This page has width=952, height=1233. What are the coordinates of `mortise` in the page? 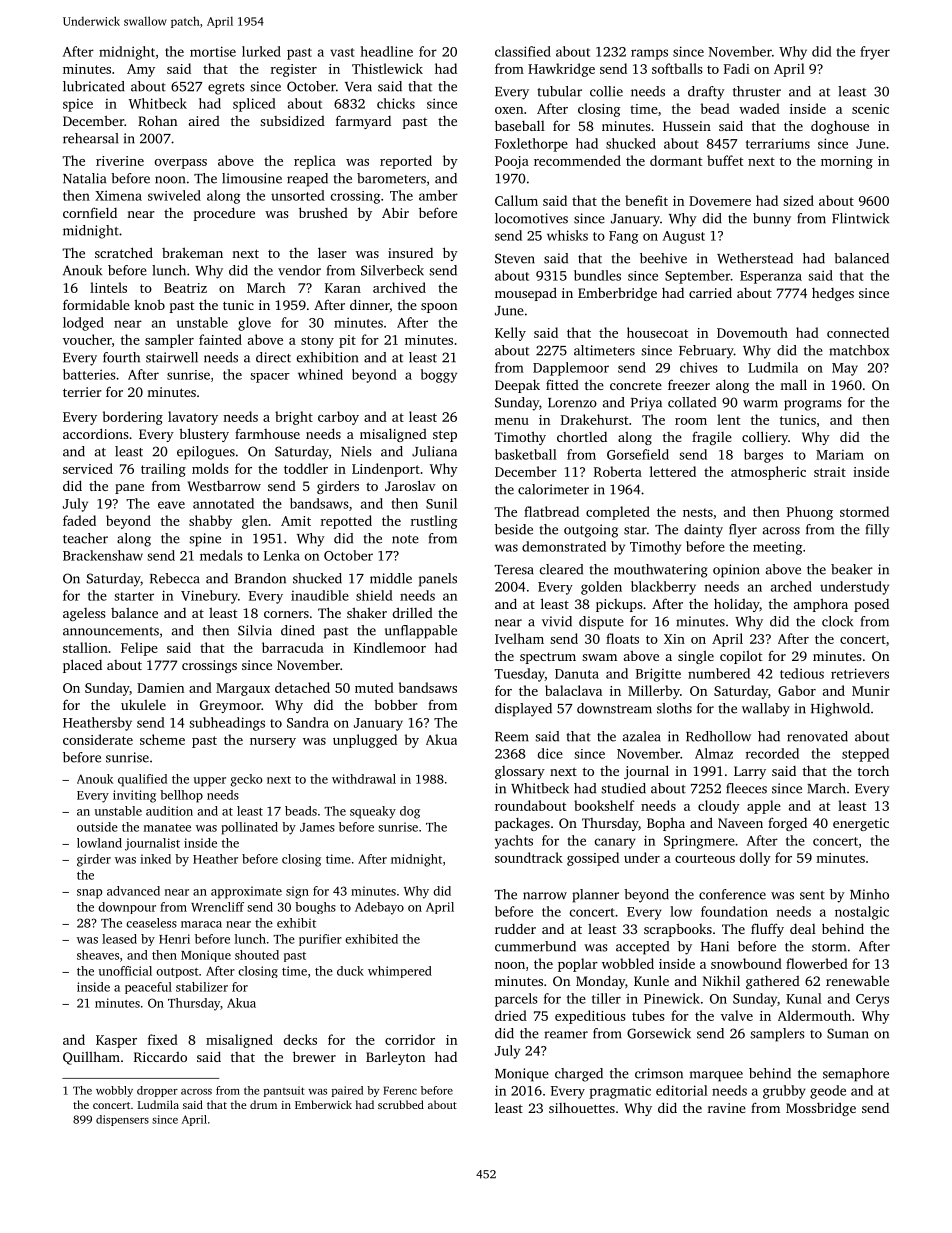 It's located at (213, 51).
